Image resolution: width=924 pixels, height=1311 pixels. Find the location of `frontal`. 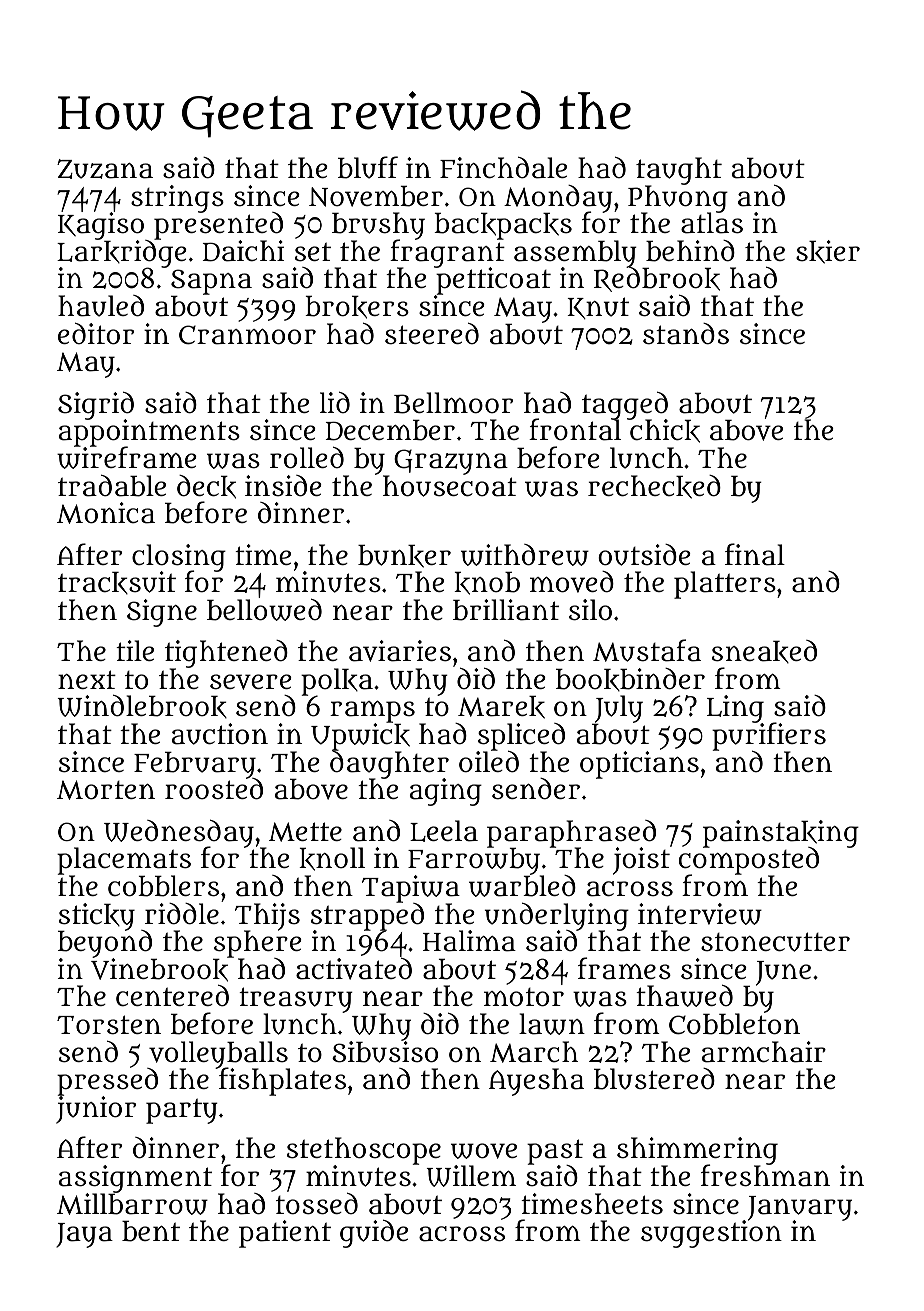

frontal is located at coordinates (575, 430).
